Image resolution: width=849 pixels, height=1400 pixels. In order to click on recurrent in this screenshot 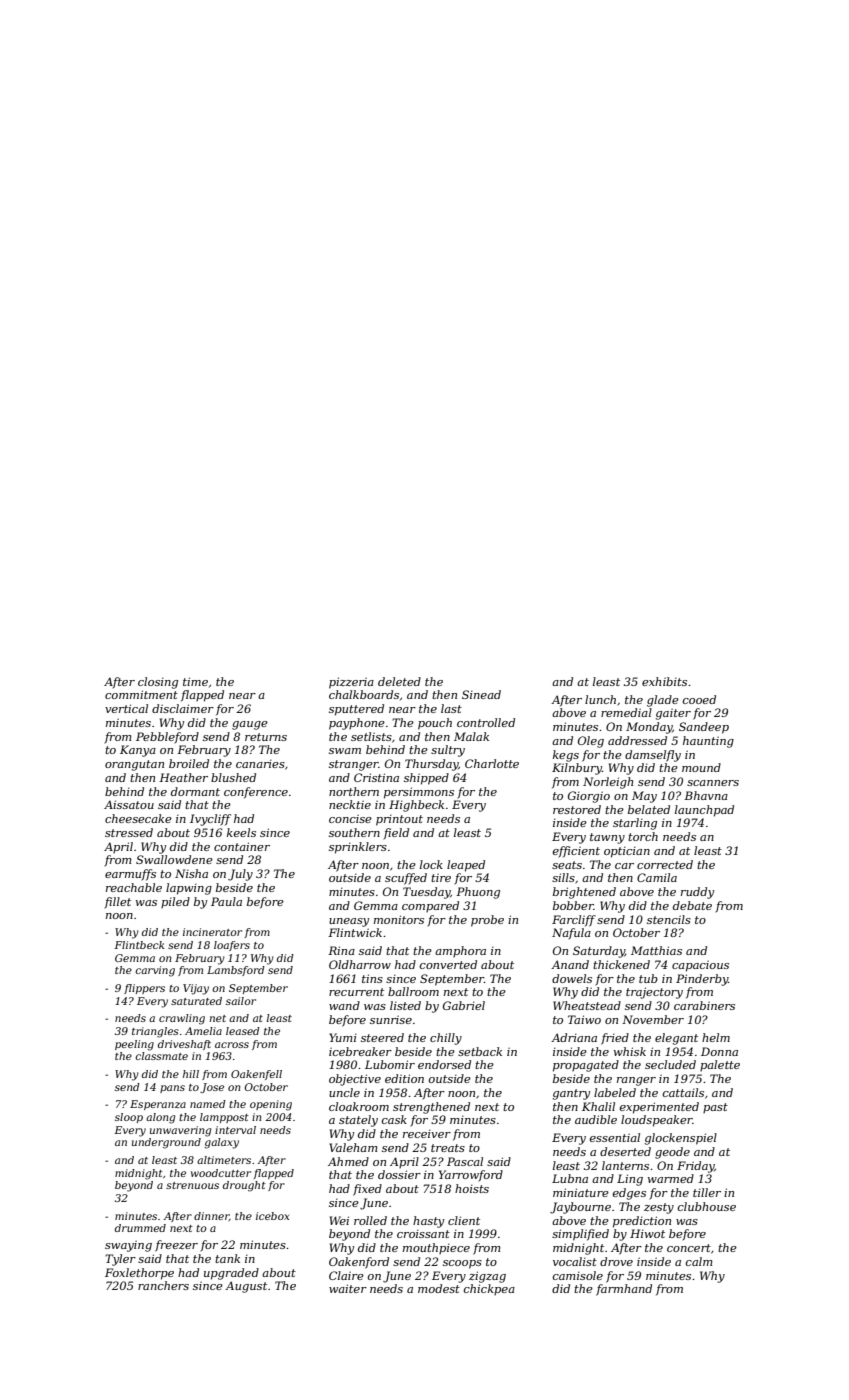, I will do `click(356, 992)`.
